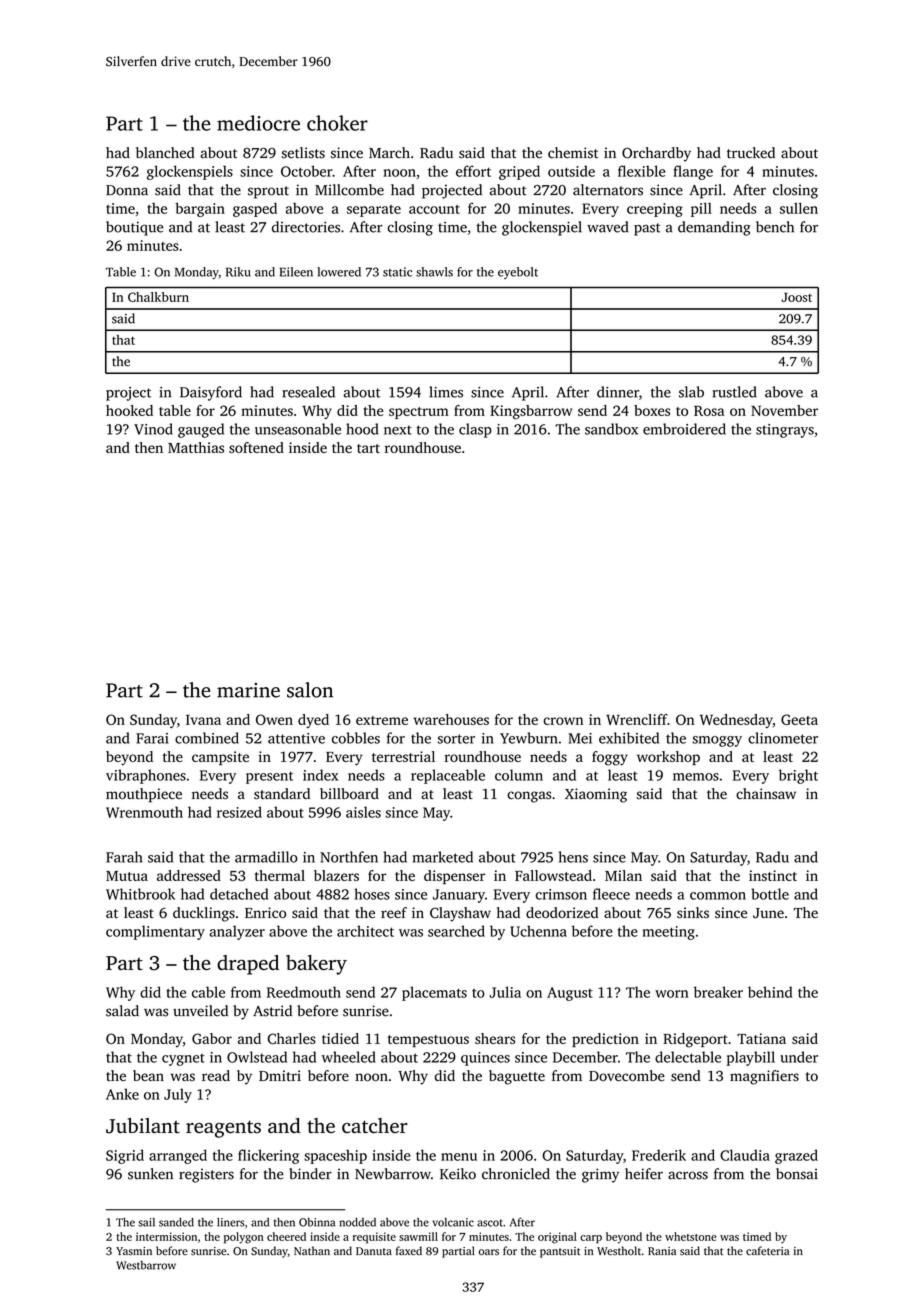 The image size is (924, 1314). I want to click on magnifiers, so click(764, 1077).
